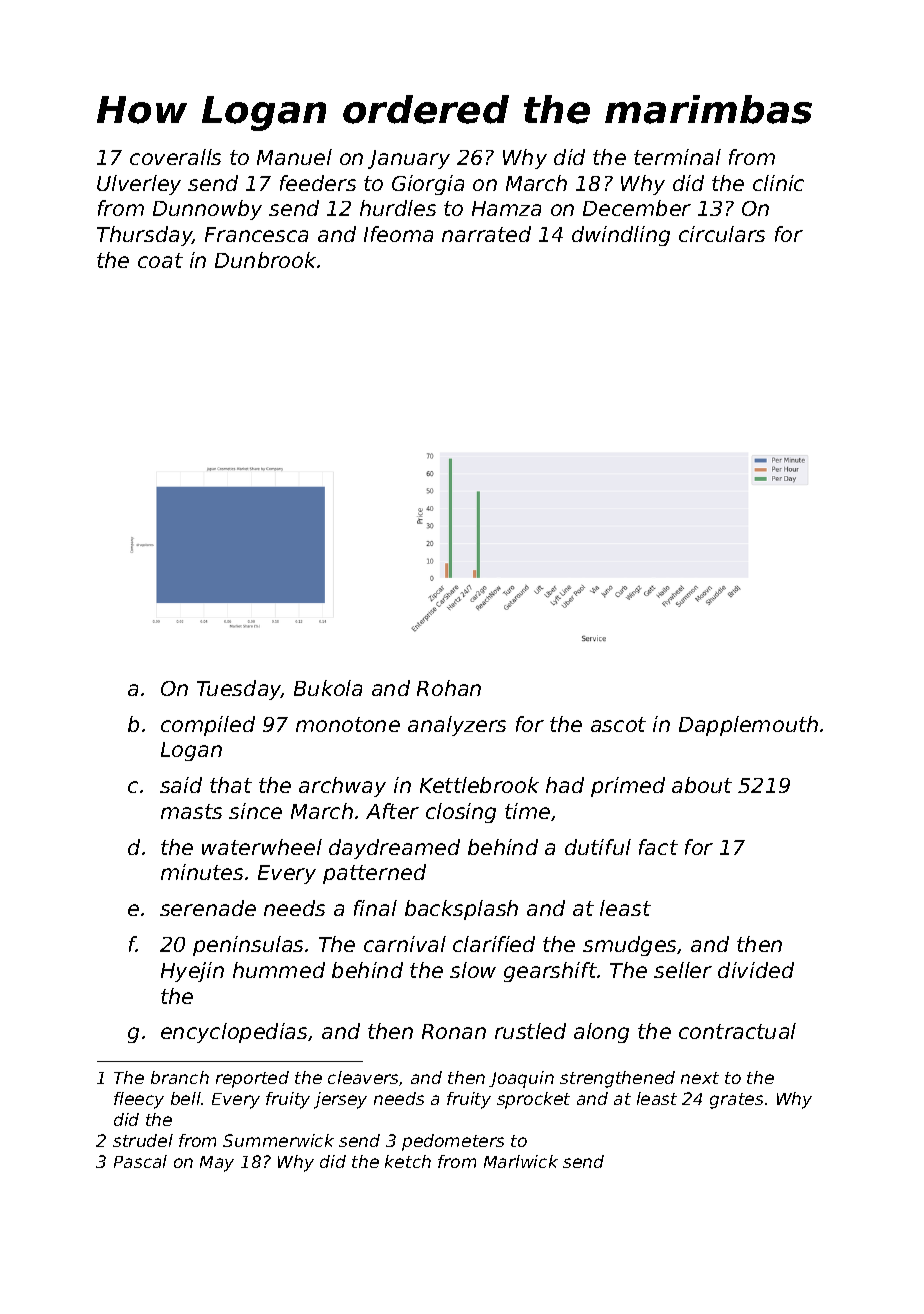 This screenshot has width=924, height=1314. Describe the element at coordinates (449, 688) in the screenshot. I see `Rohan` at that location.
